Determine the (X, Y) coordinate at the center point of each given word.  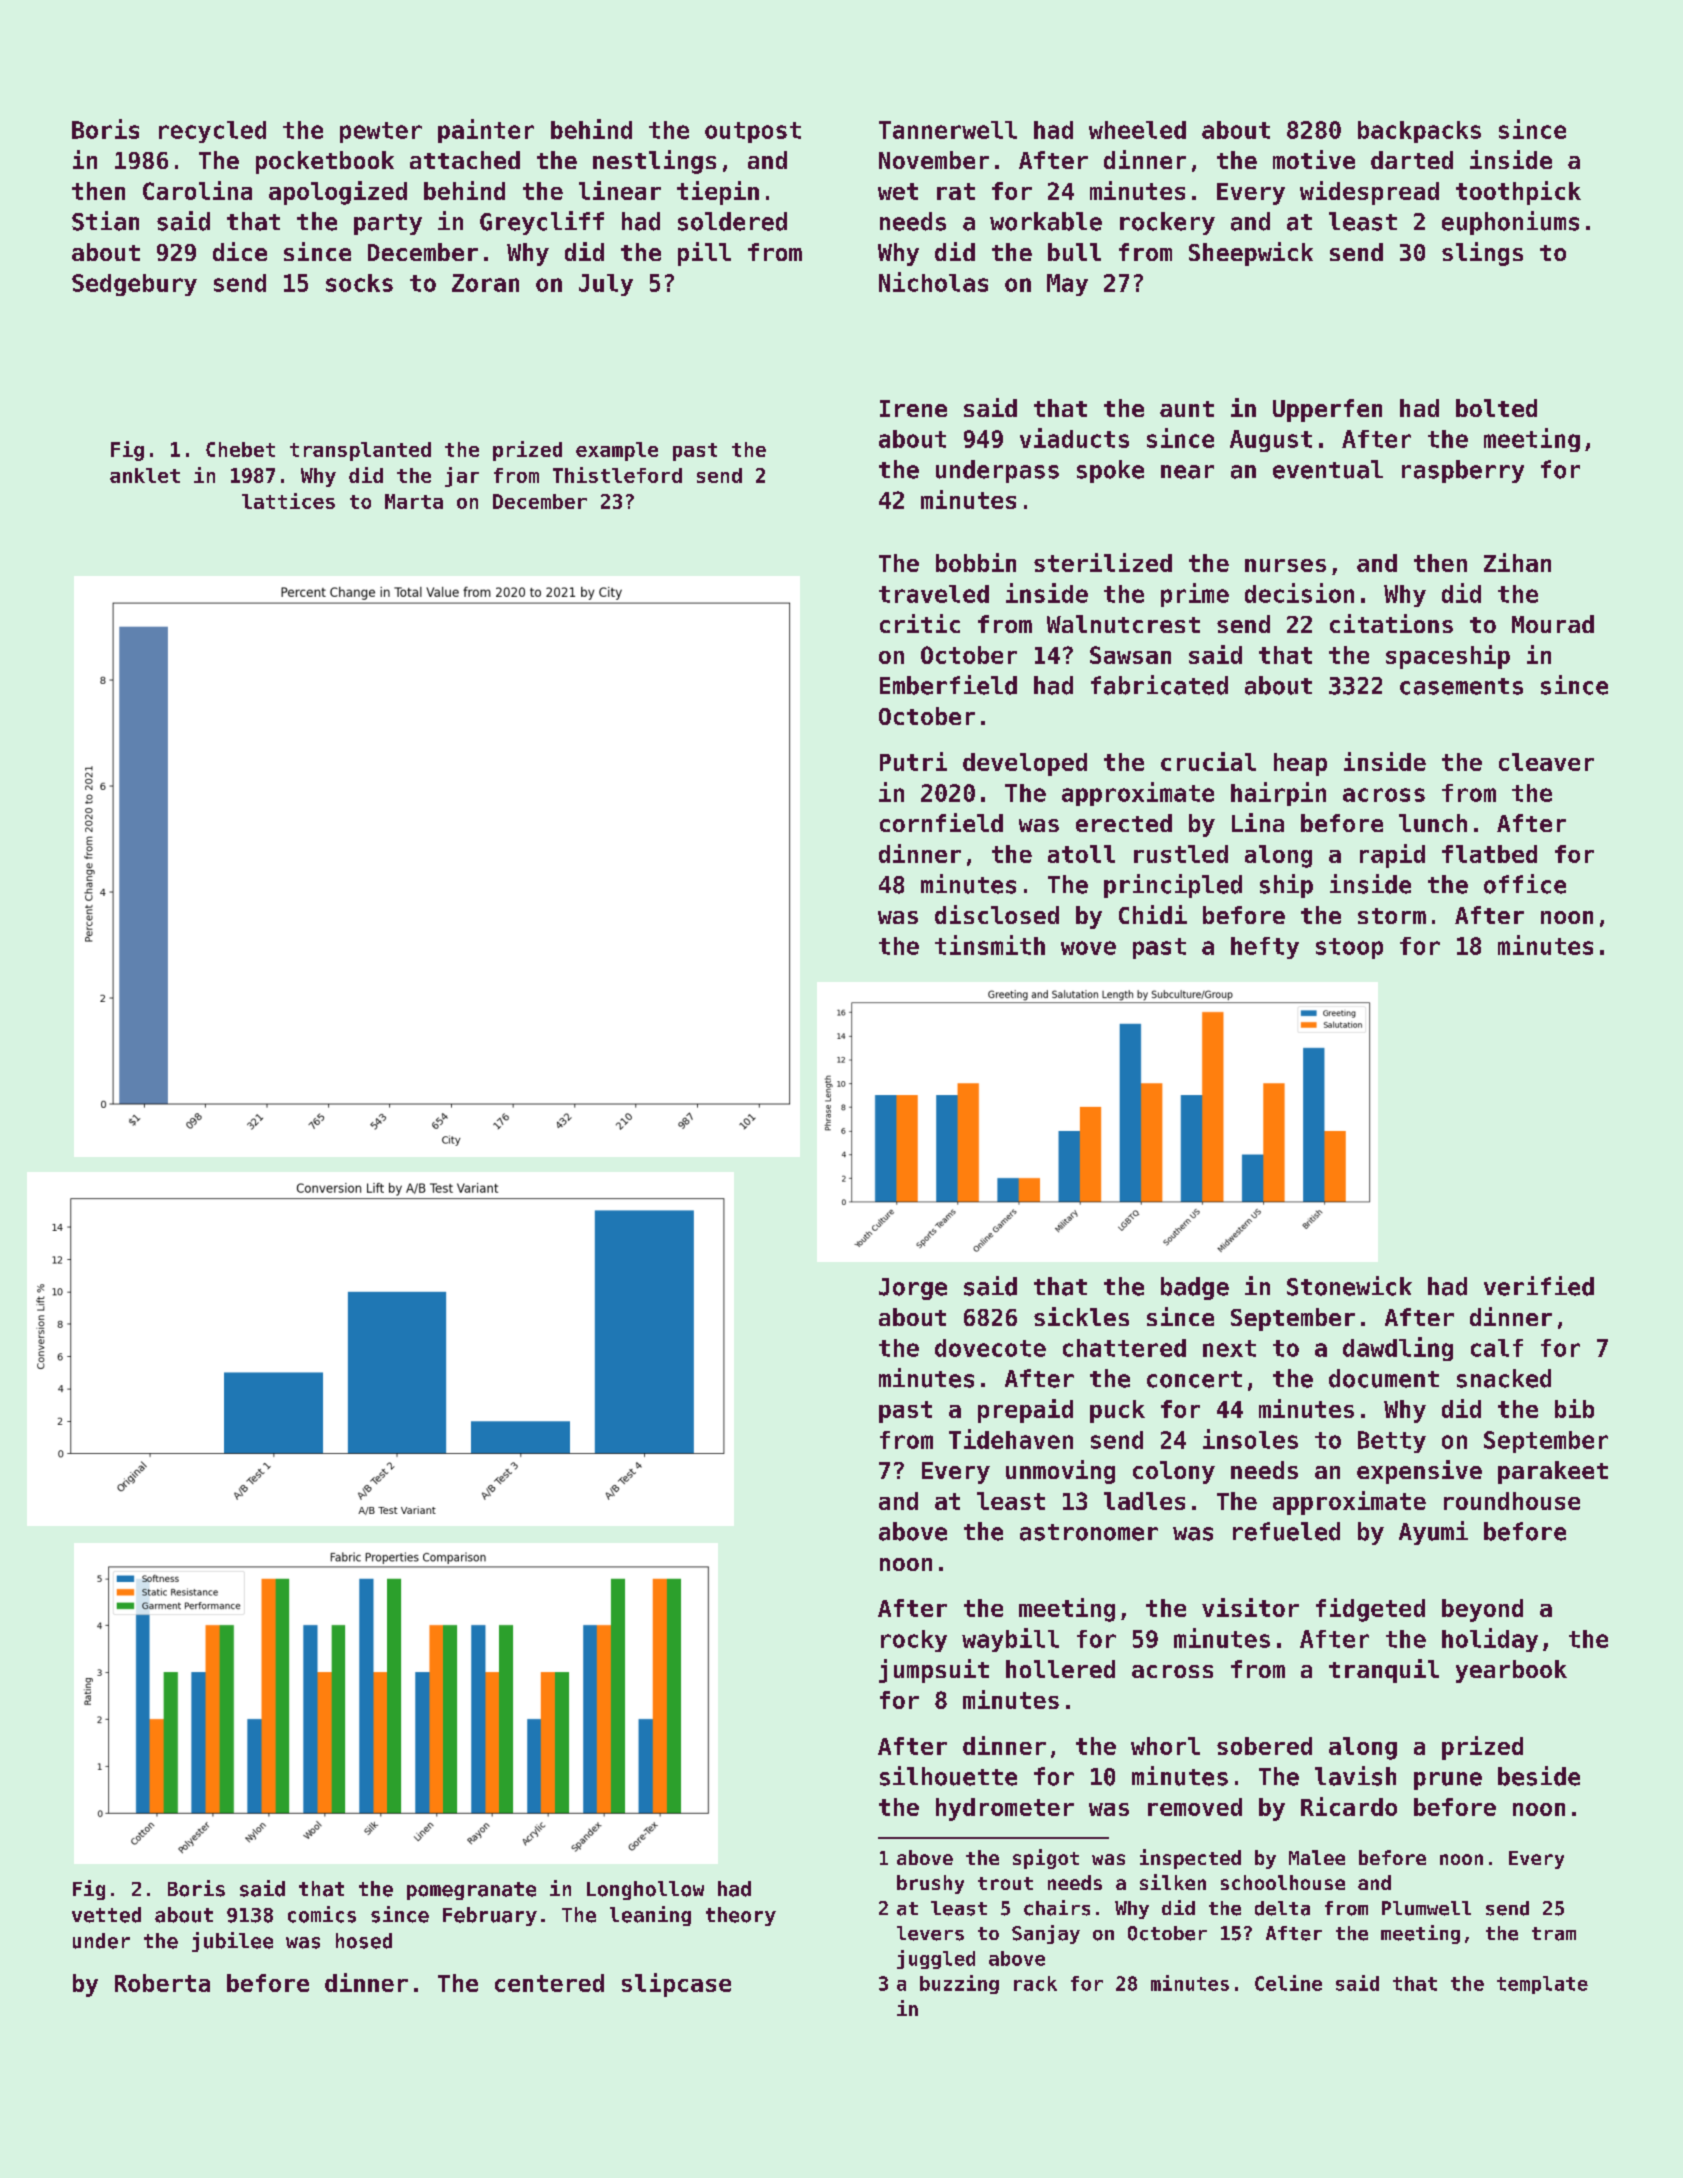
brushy (930, 1884)
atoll (1081, 854)
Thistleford (617, 475)
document (1384, 1378)
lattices (288, 501)
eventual (1328, 469)
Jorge (913, 1289)
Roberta (162, 1983)
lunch (1433, 823)
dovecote (990, 1348)
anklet (145, 475)
